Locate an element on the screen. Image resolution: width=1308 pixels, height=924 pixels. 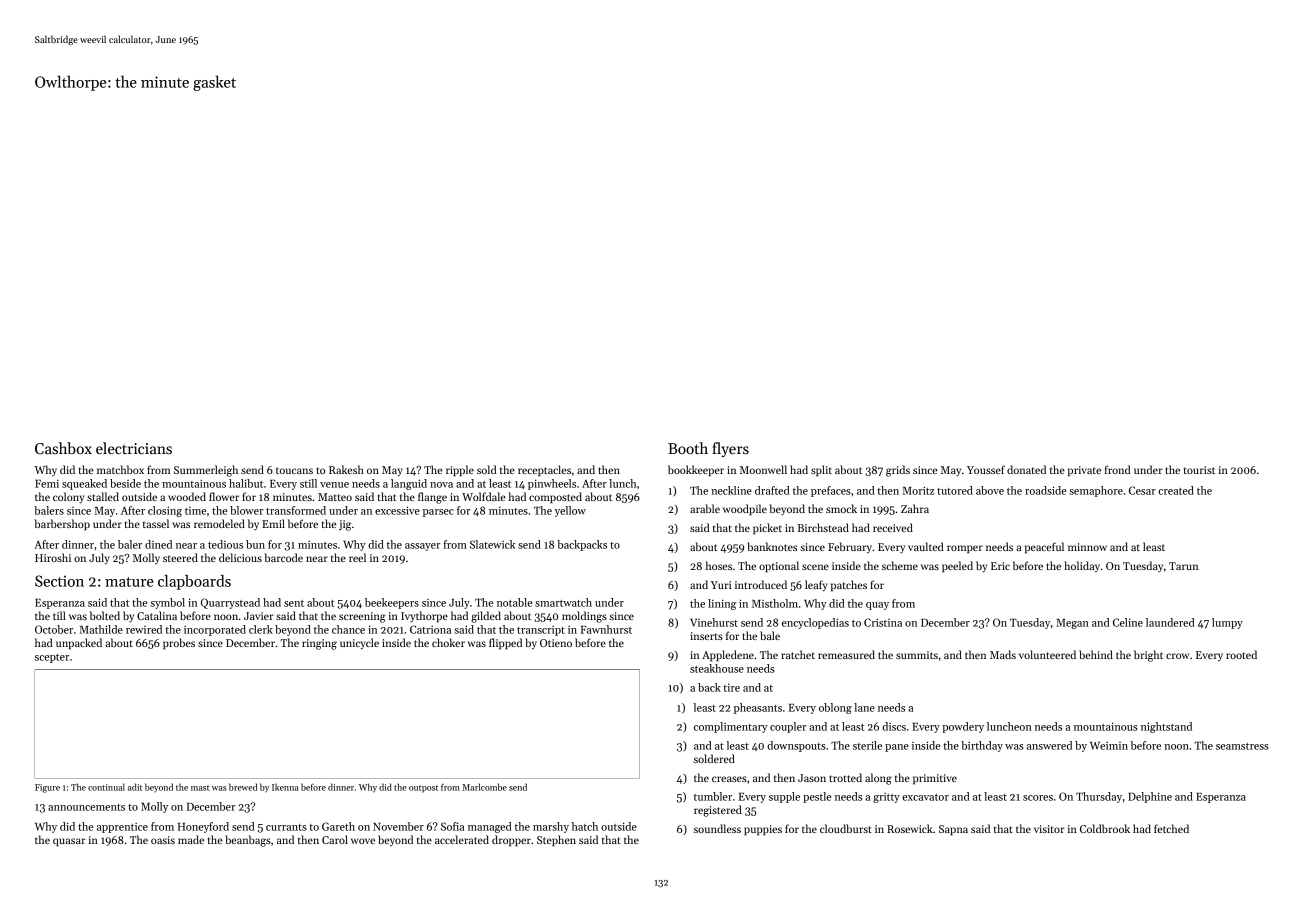
pane is located at coordinates (897, 748).
